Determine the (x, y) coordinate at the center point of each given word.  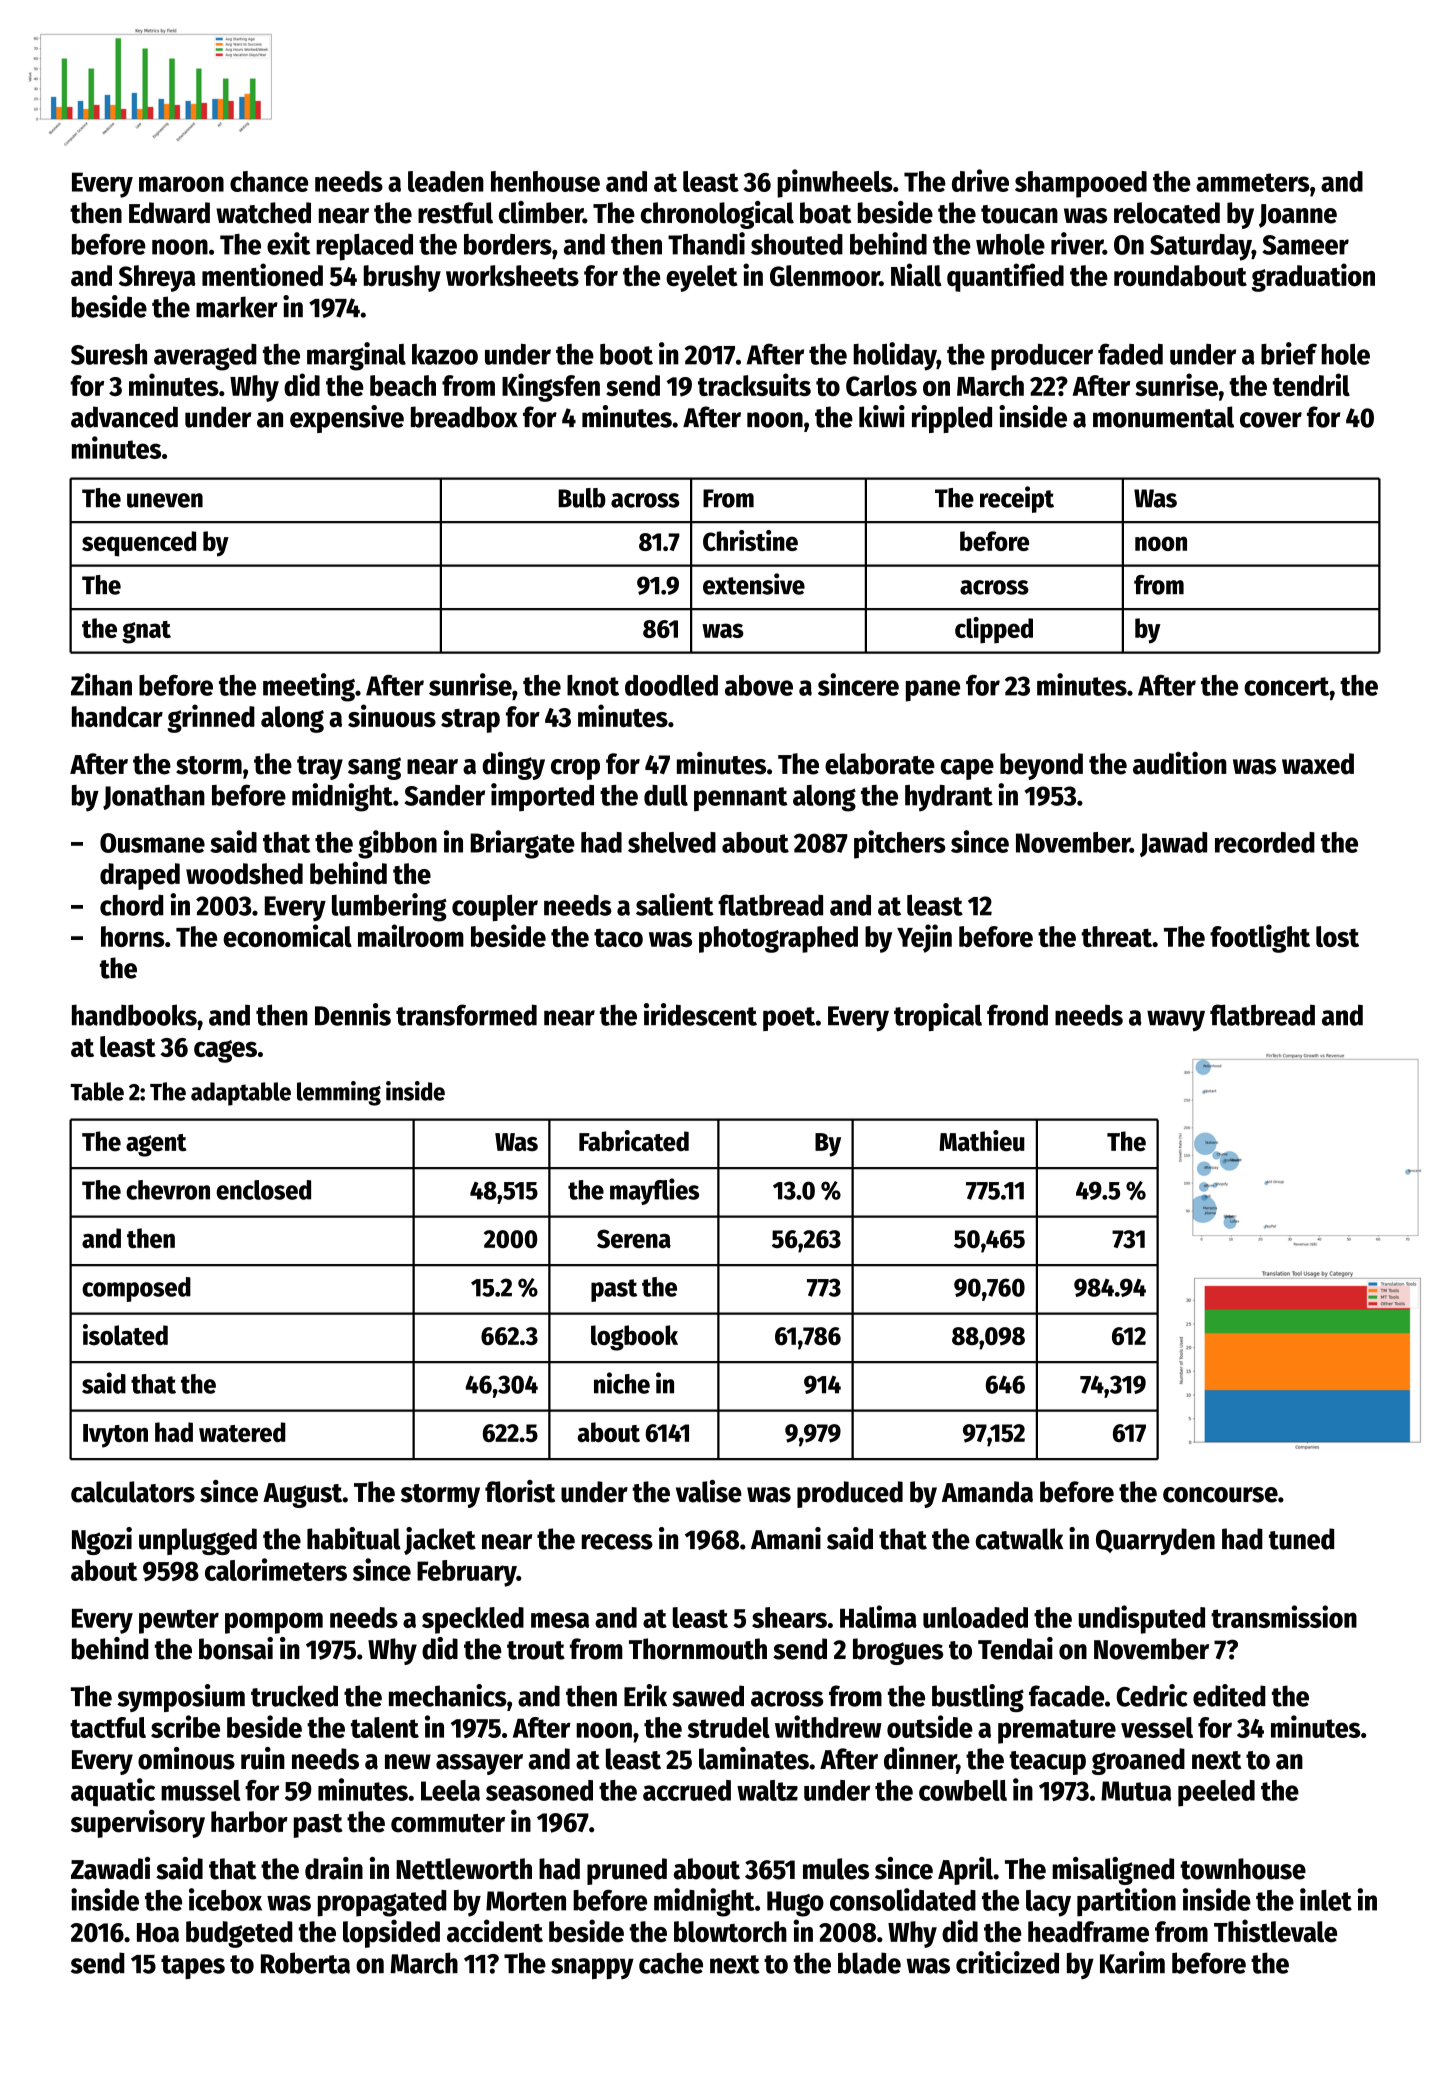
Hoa (158, 1933)
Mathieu (982, 1141)
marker (237, 307)
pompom (274, 1623)
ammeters (1252, 182)
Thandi (706, 243)
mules (836, 1869)
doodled (671, 685)
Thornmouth (698, 1649)
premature (1057, 1731)
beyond (1041, 766)
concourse (1220, 1495)
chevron (168, 1190)
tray (320, 768)
